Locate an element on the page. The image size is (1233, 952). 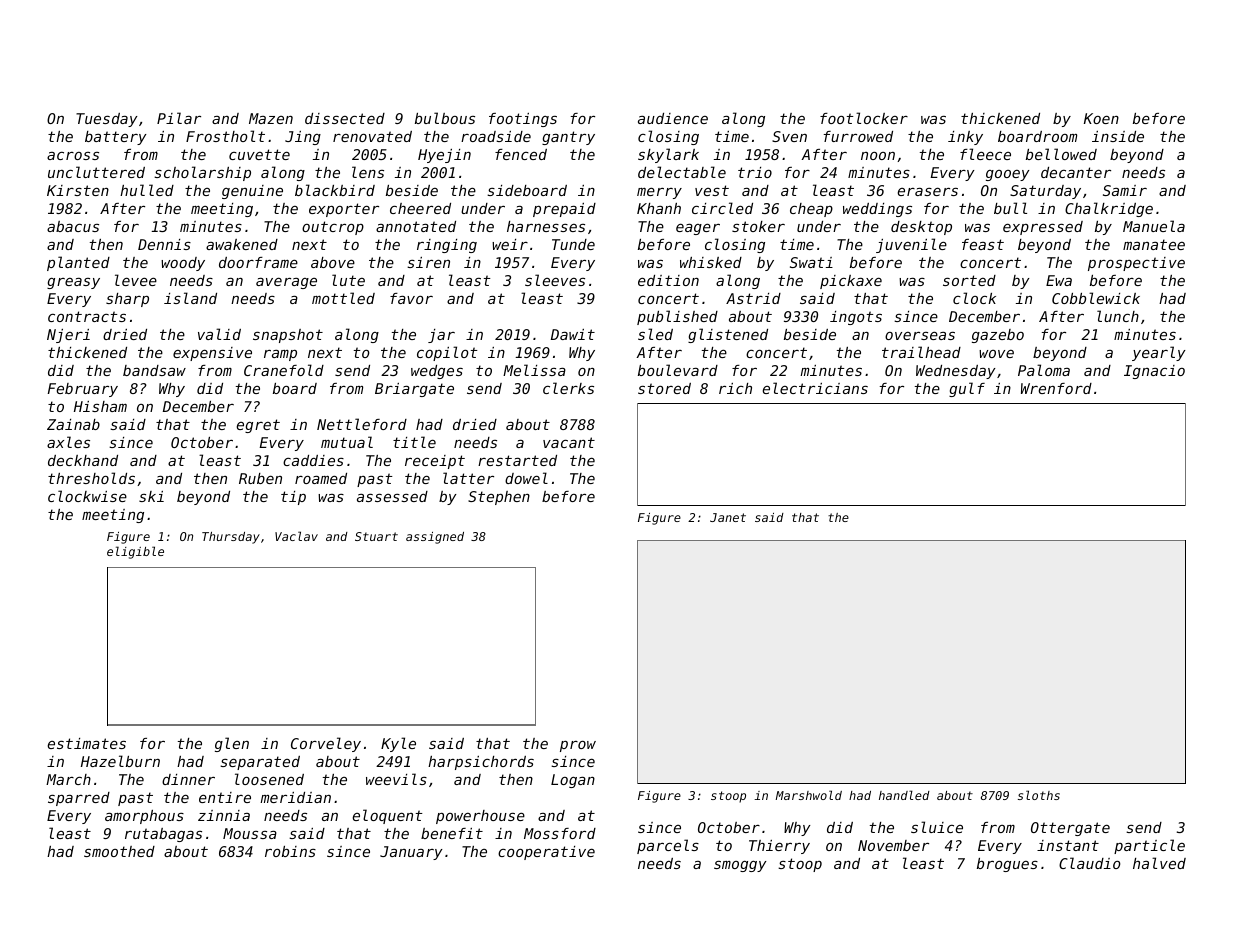
Janet is located at coordinates (728, 517).
